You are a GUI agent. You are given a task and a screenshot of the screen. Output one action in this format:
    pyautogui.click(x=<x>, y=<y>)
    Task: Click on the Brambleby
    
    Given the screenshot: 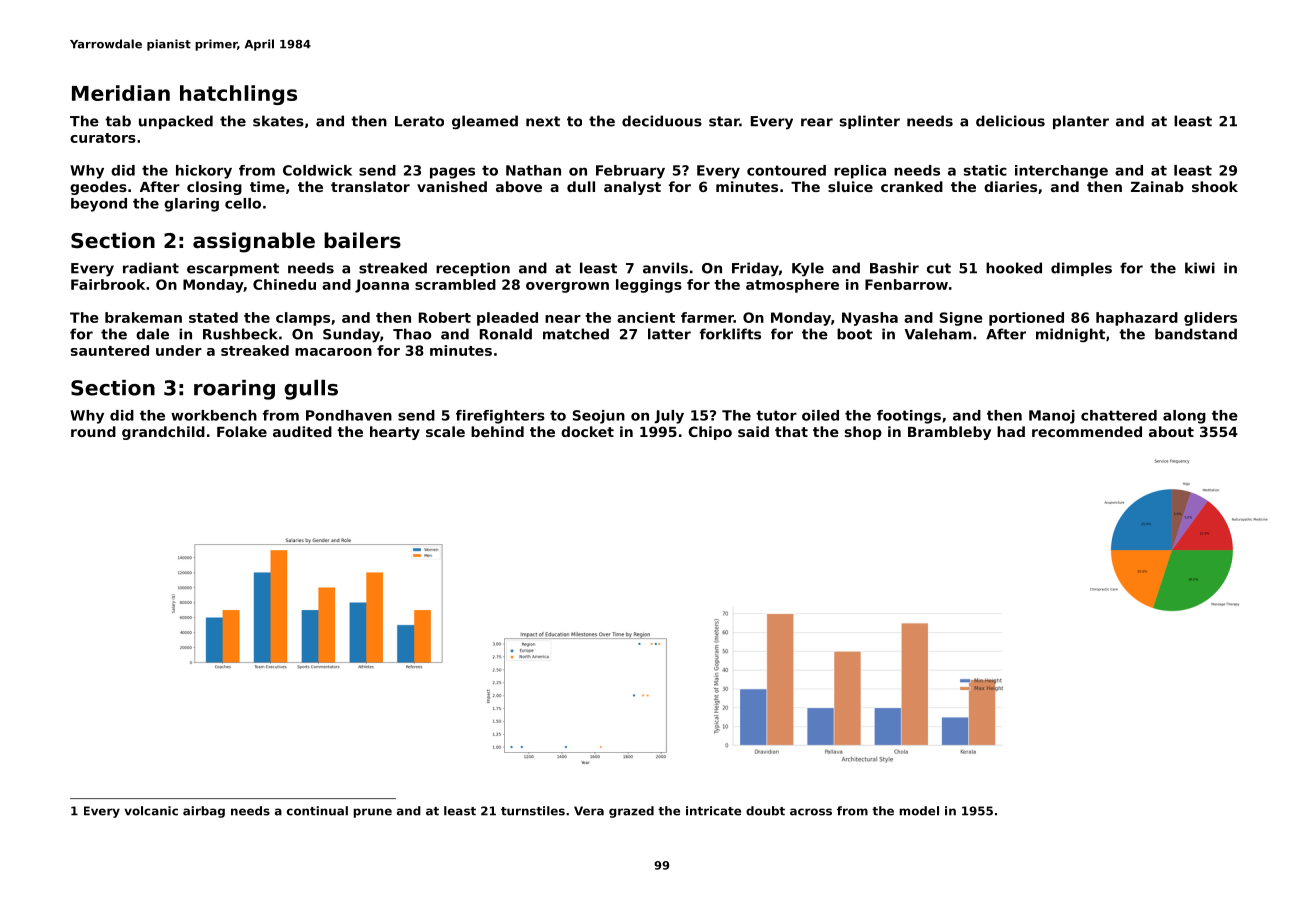 What is the action you would take?
    pyautogui.click(x=949, y=433)
